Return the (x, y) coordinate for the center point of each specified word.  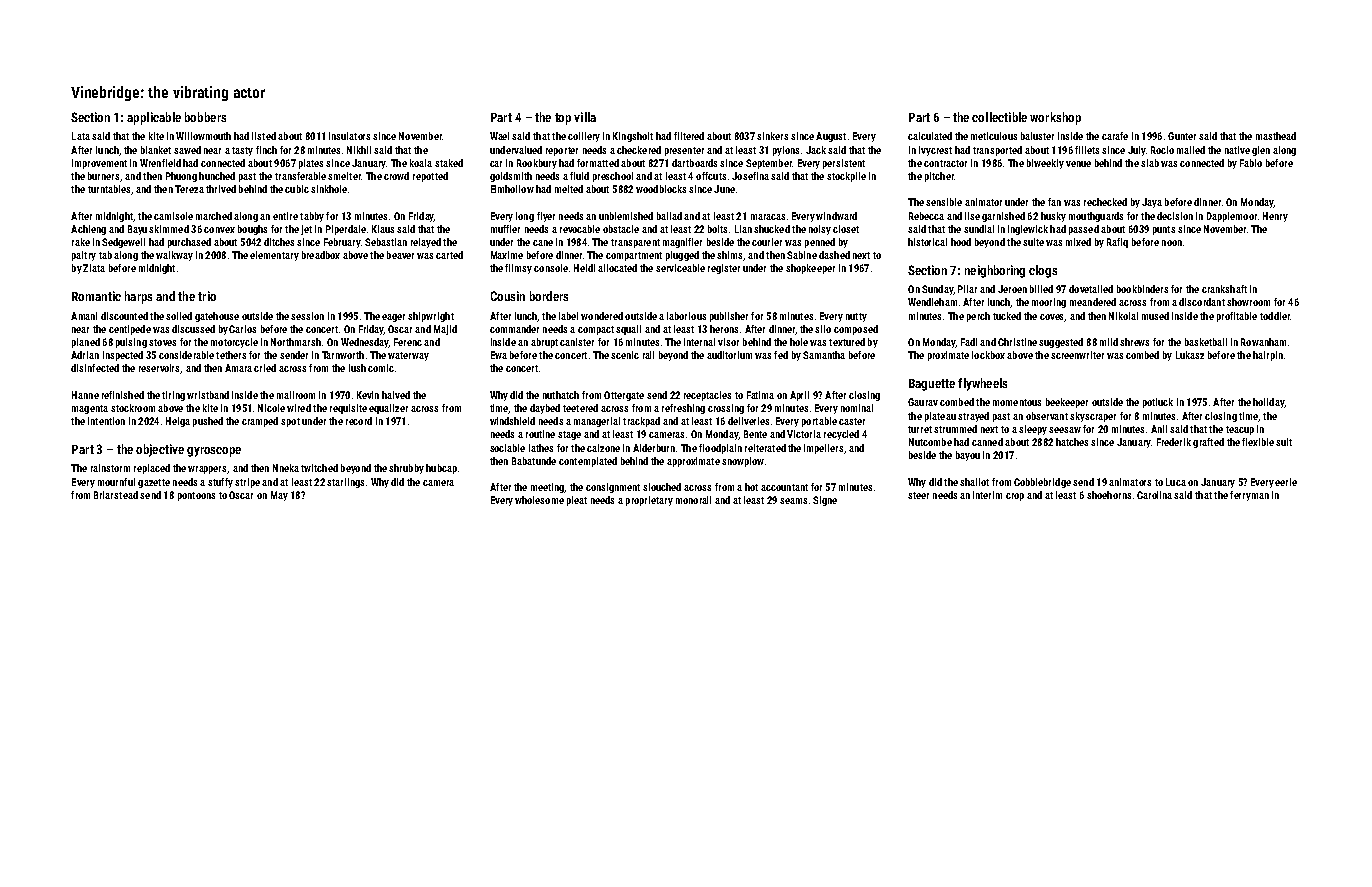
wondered (602, 316)
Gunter (1182, 136)
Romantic (96, 296)
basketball (1206, 342)
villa (585, 117)
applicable (154, 118)
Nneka (286, 468)
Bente (755, 434)
